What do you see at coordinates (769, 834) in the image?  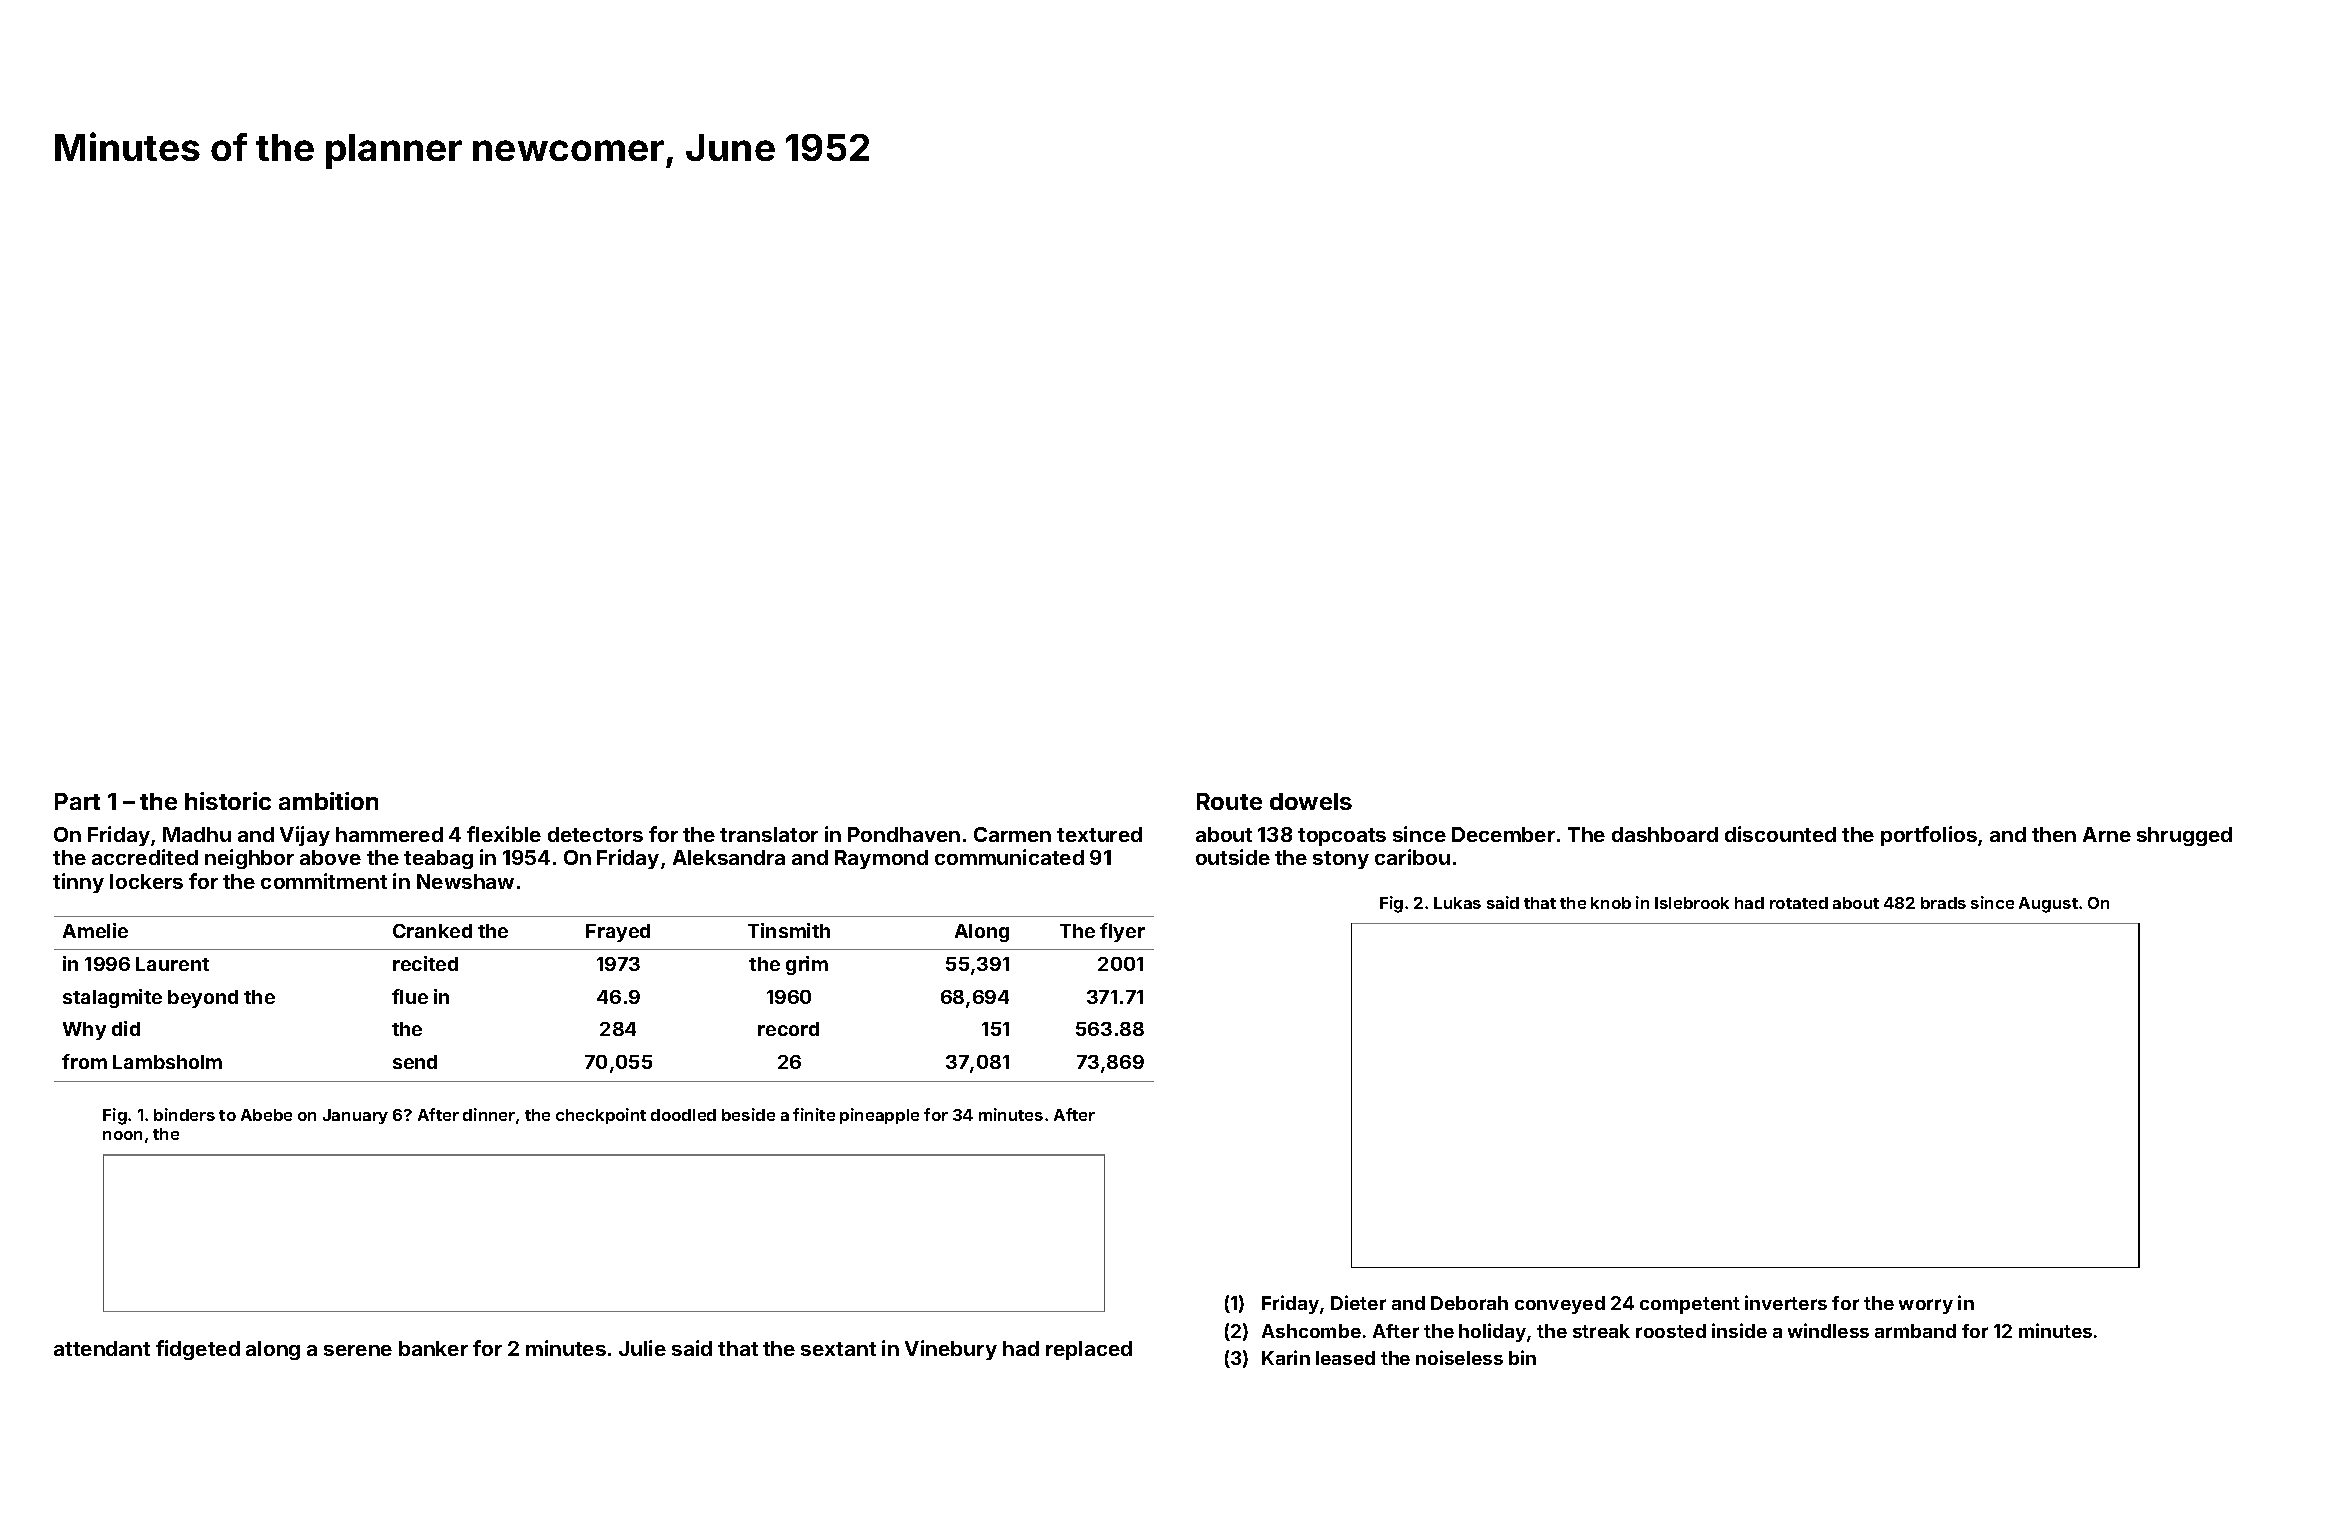 I see `translator` at bounding box center [769, 834].
